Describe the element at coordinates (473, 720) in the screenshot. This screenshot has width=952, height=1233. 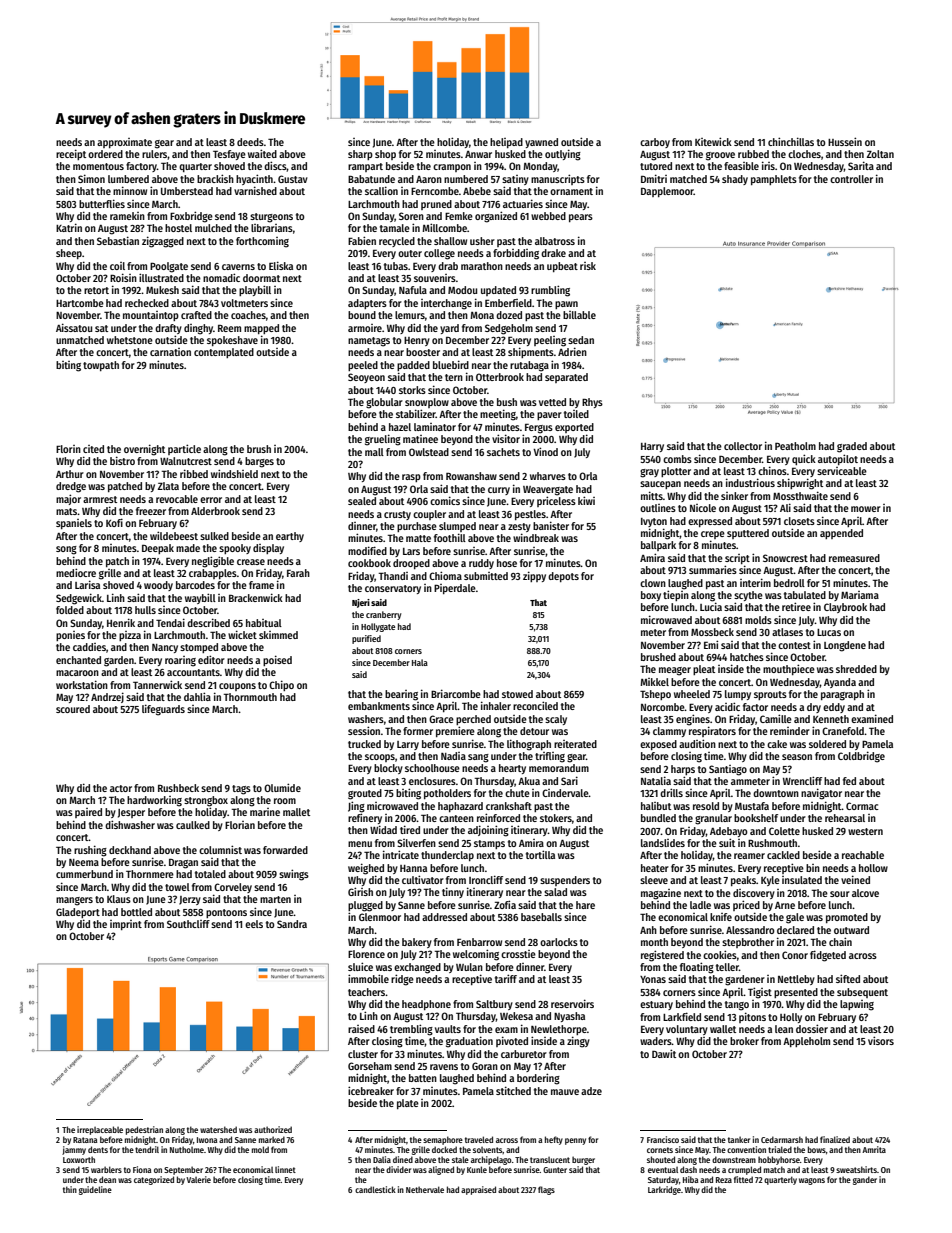
I see `perched` at that location.
